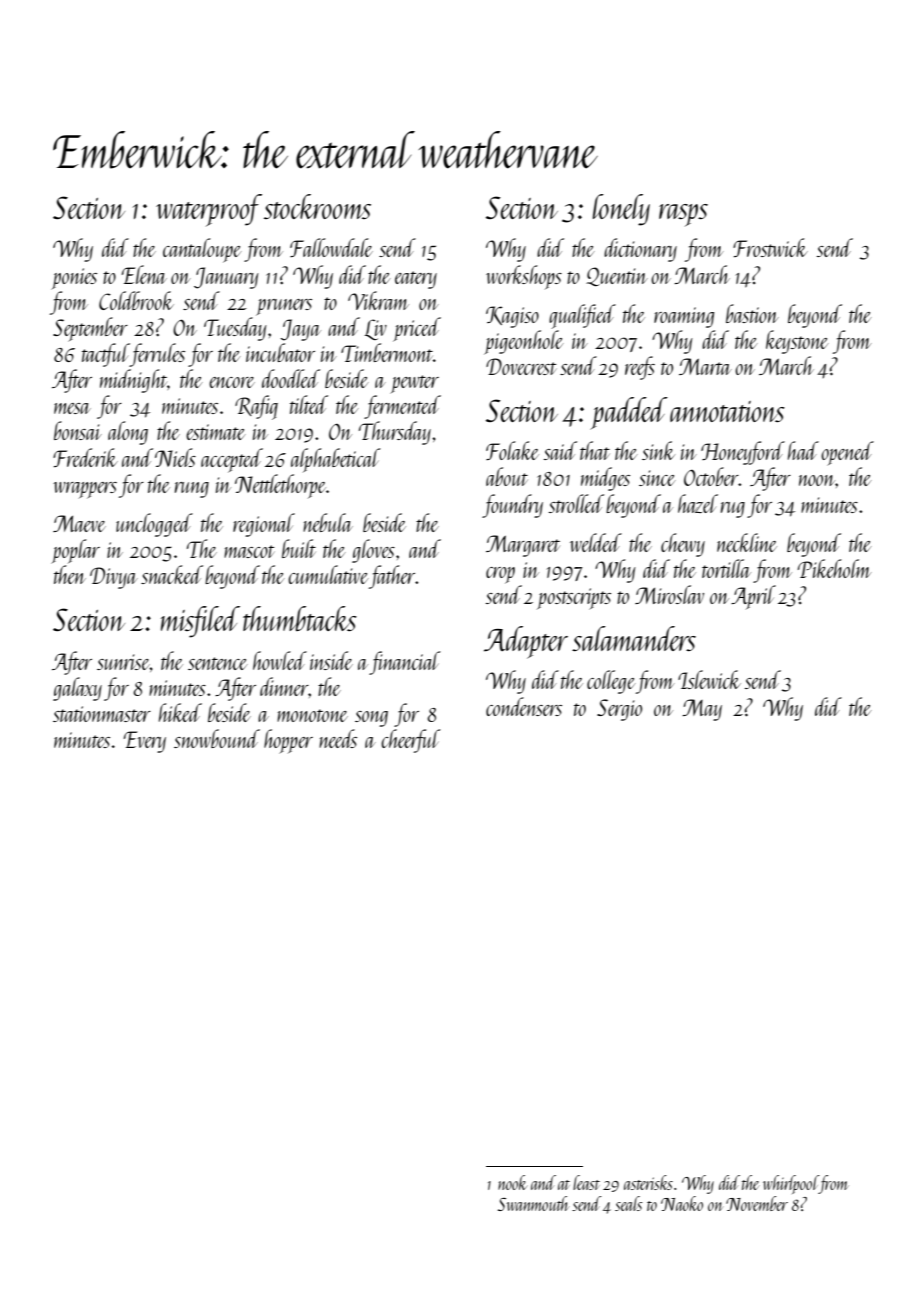 This document has height=1314, width=924. Describe the element at coordinates (702, 710) in the document. I see `May` at that location.
